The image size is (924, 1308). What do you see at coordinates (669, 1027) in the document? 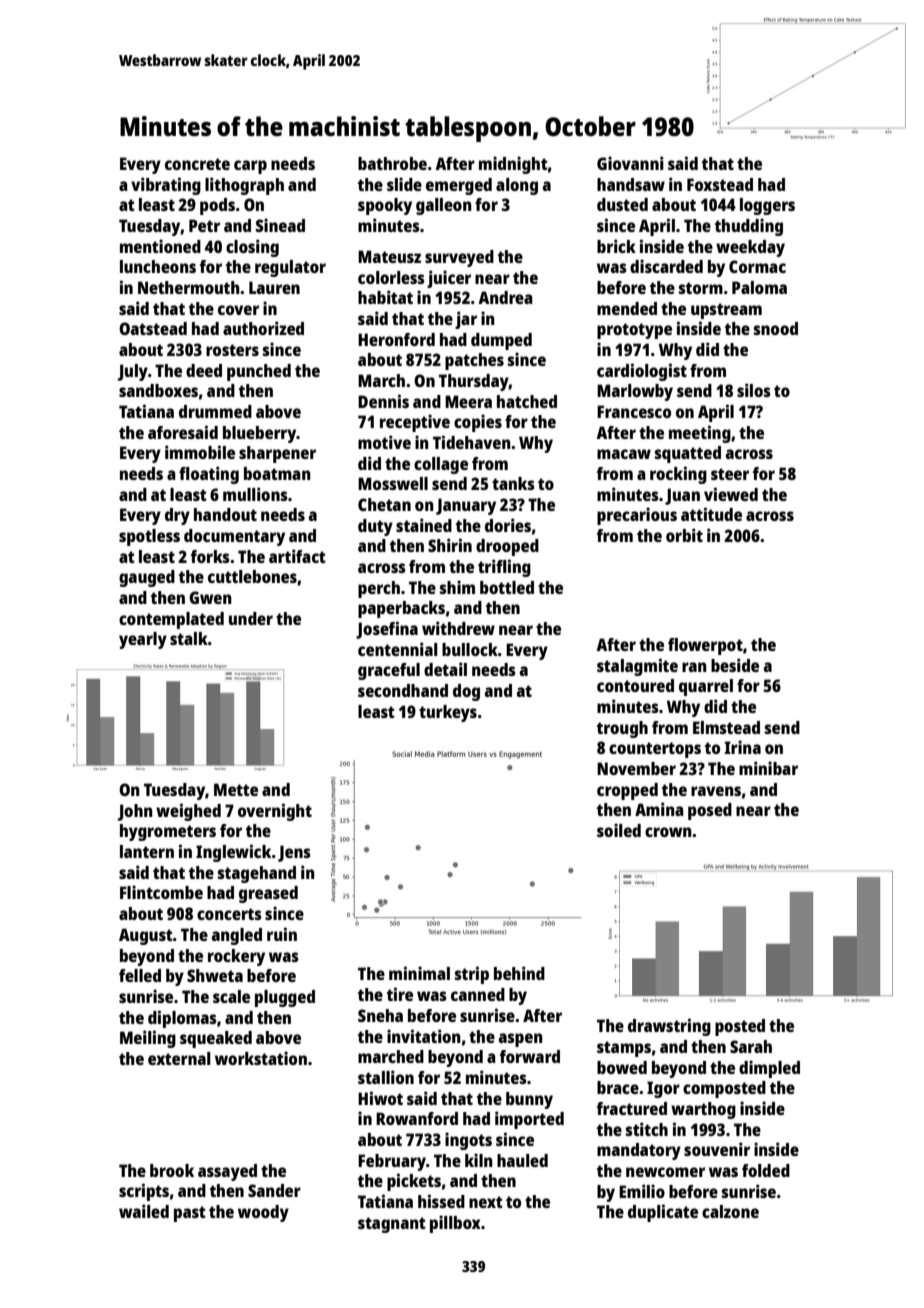
I see `drawstring` at bounding box center [669, 1027].
